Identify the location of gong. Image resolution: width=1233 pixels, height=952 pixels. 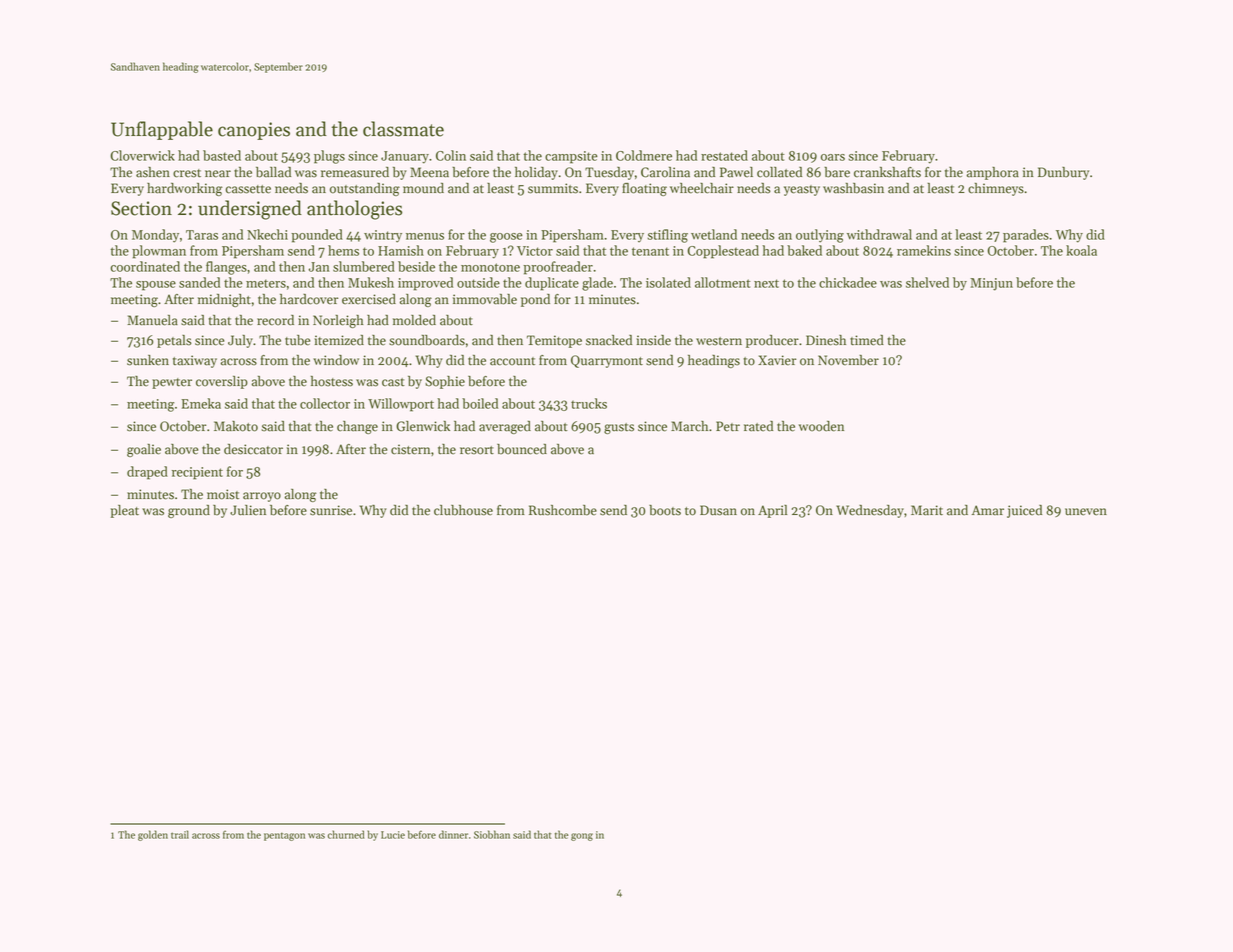
(582, 837).
